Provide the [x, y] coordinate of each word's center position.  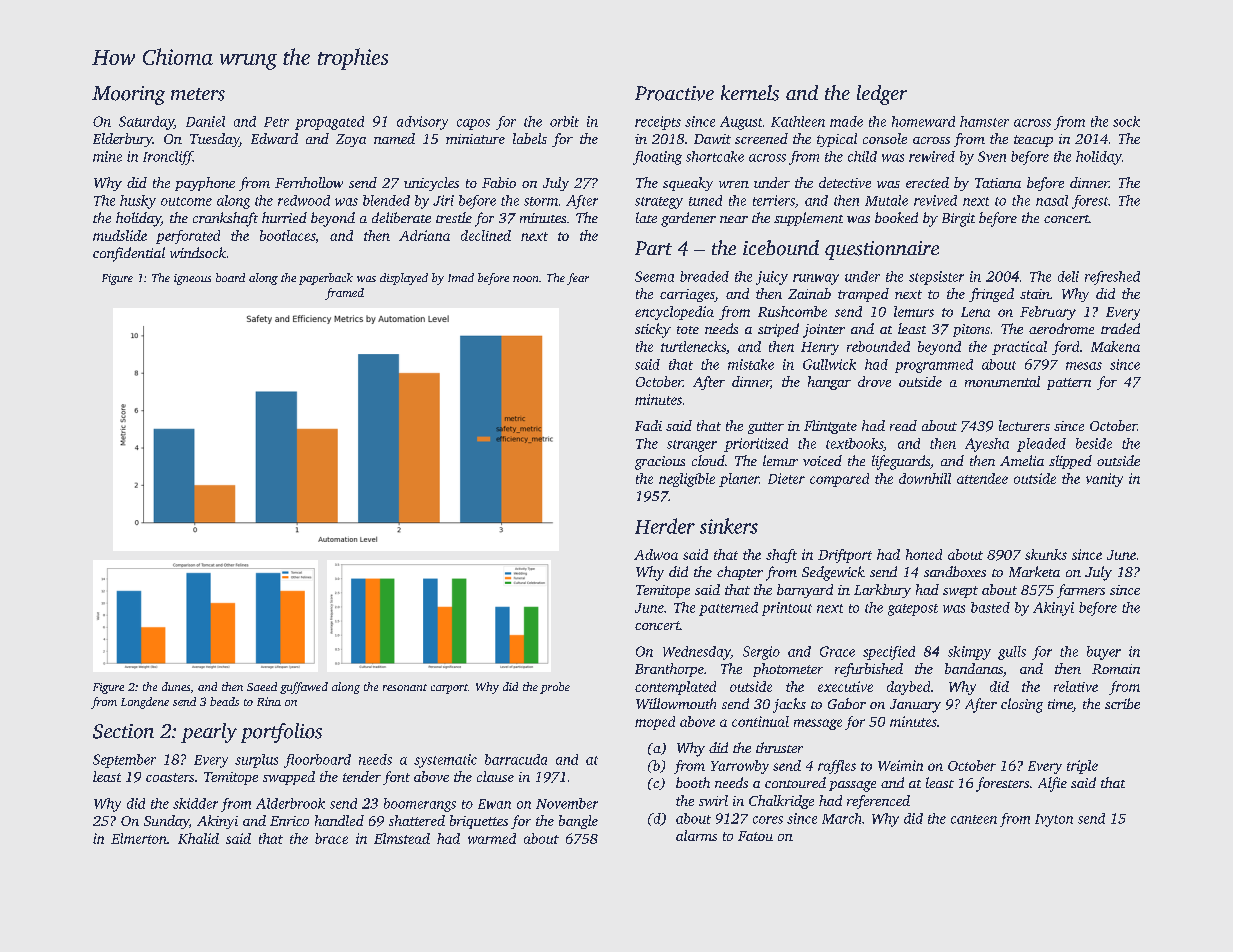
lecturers [1024, 425]
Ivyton [1054, 820]
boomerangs [420, 805]
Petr [276, 122]
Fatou [755, 836]
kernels [750, 93]
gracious [660, 463]
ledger [882, 95]
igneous [192, 279]
